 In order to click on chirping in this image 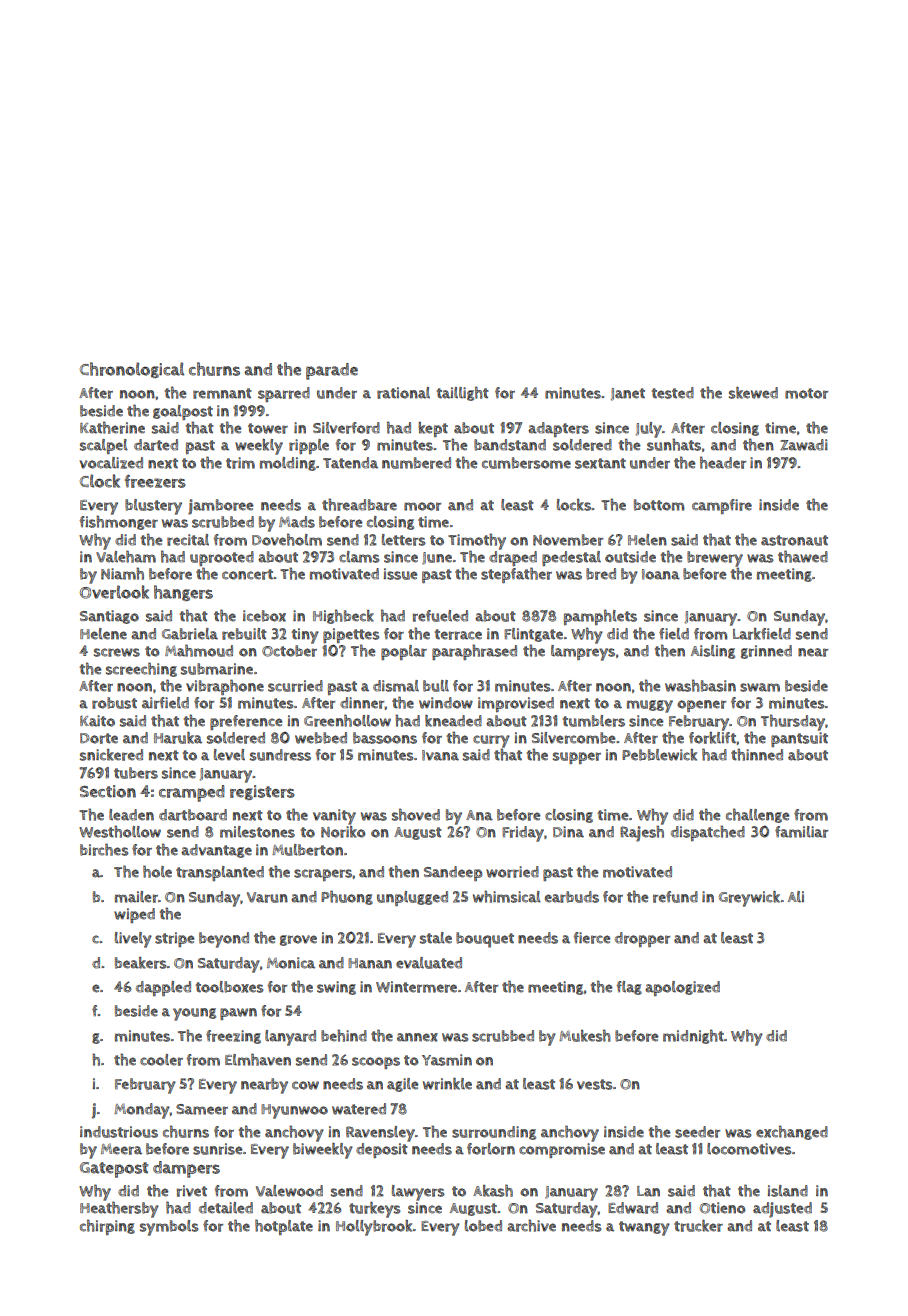, I will do `click(107, 1227)`.
